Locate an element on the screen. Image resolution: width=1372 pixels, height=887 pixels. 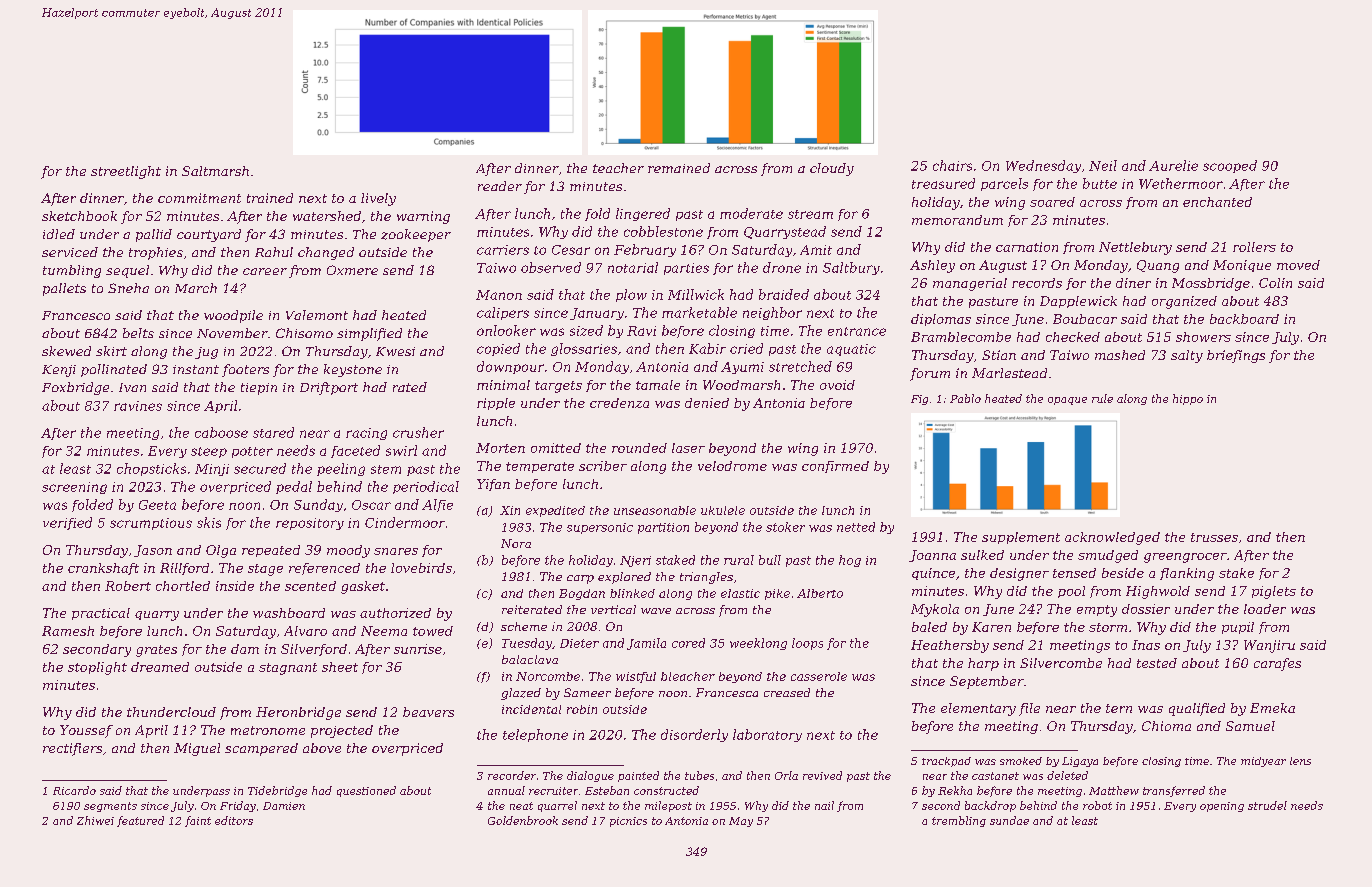
Neil is located at coordinates (1103, 165).
